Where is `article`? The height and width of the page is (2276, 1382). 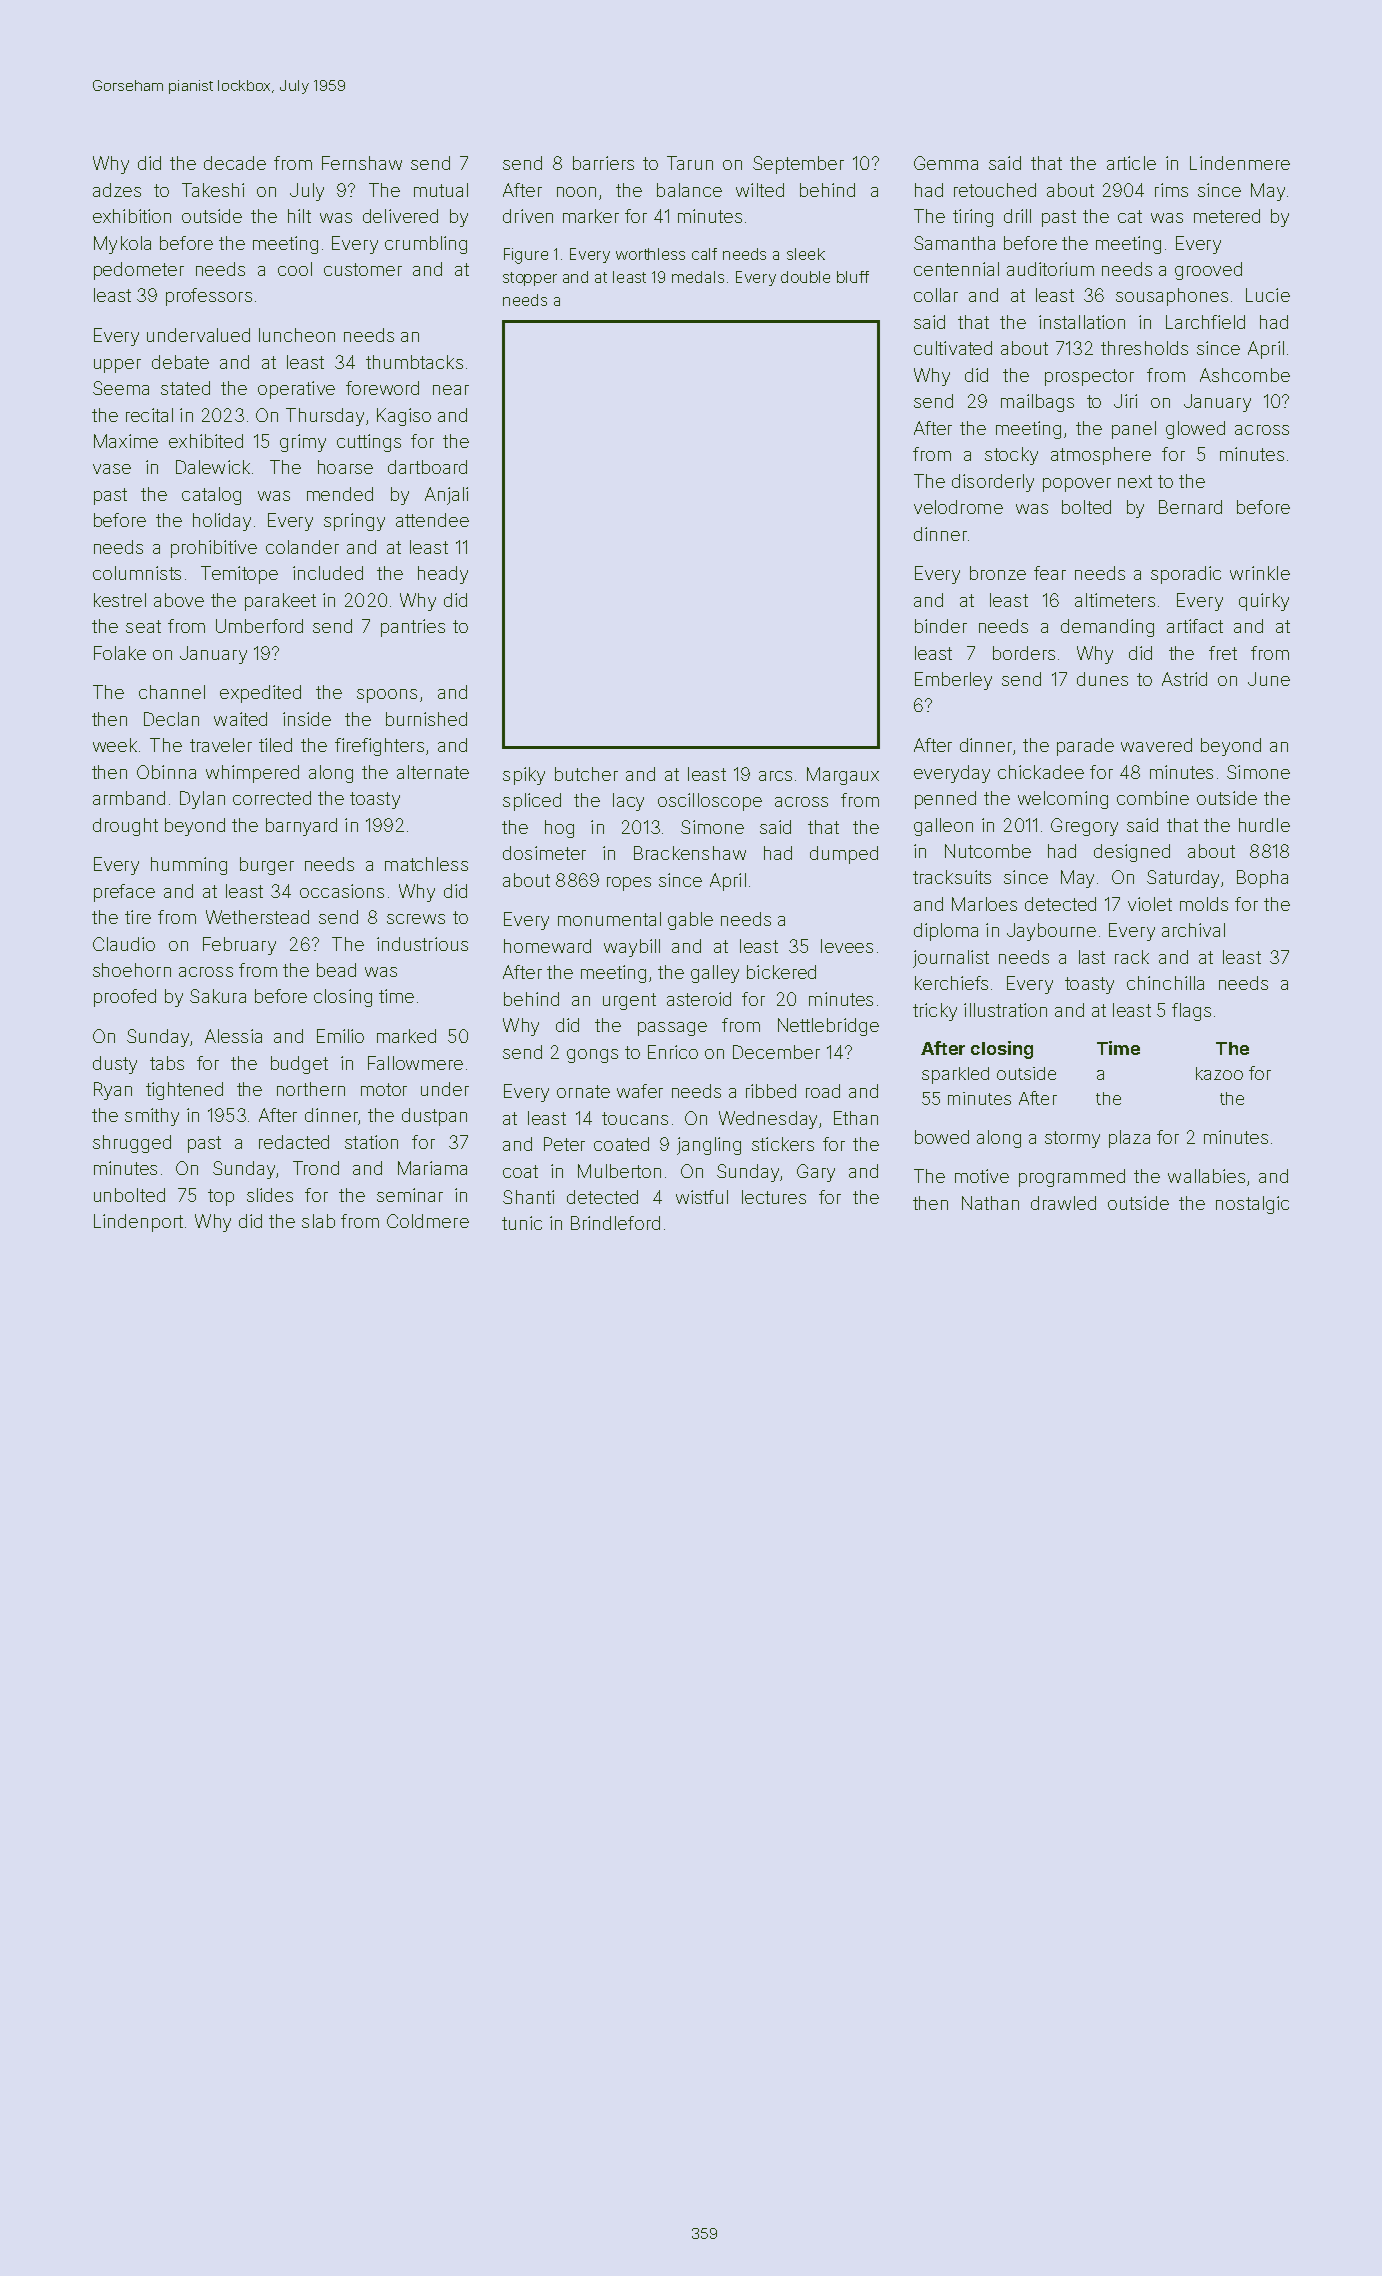 article is located at coordinates (1131, 163).
